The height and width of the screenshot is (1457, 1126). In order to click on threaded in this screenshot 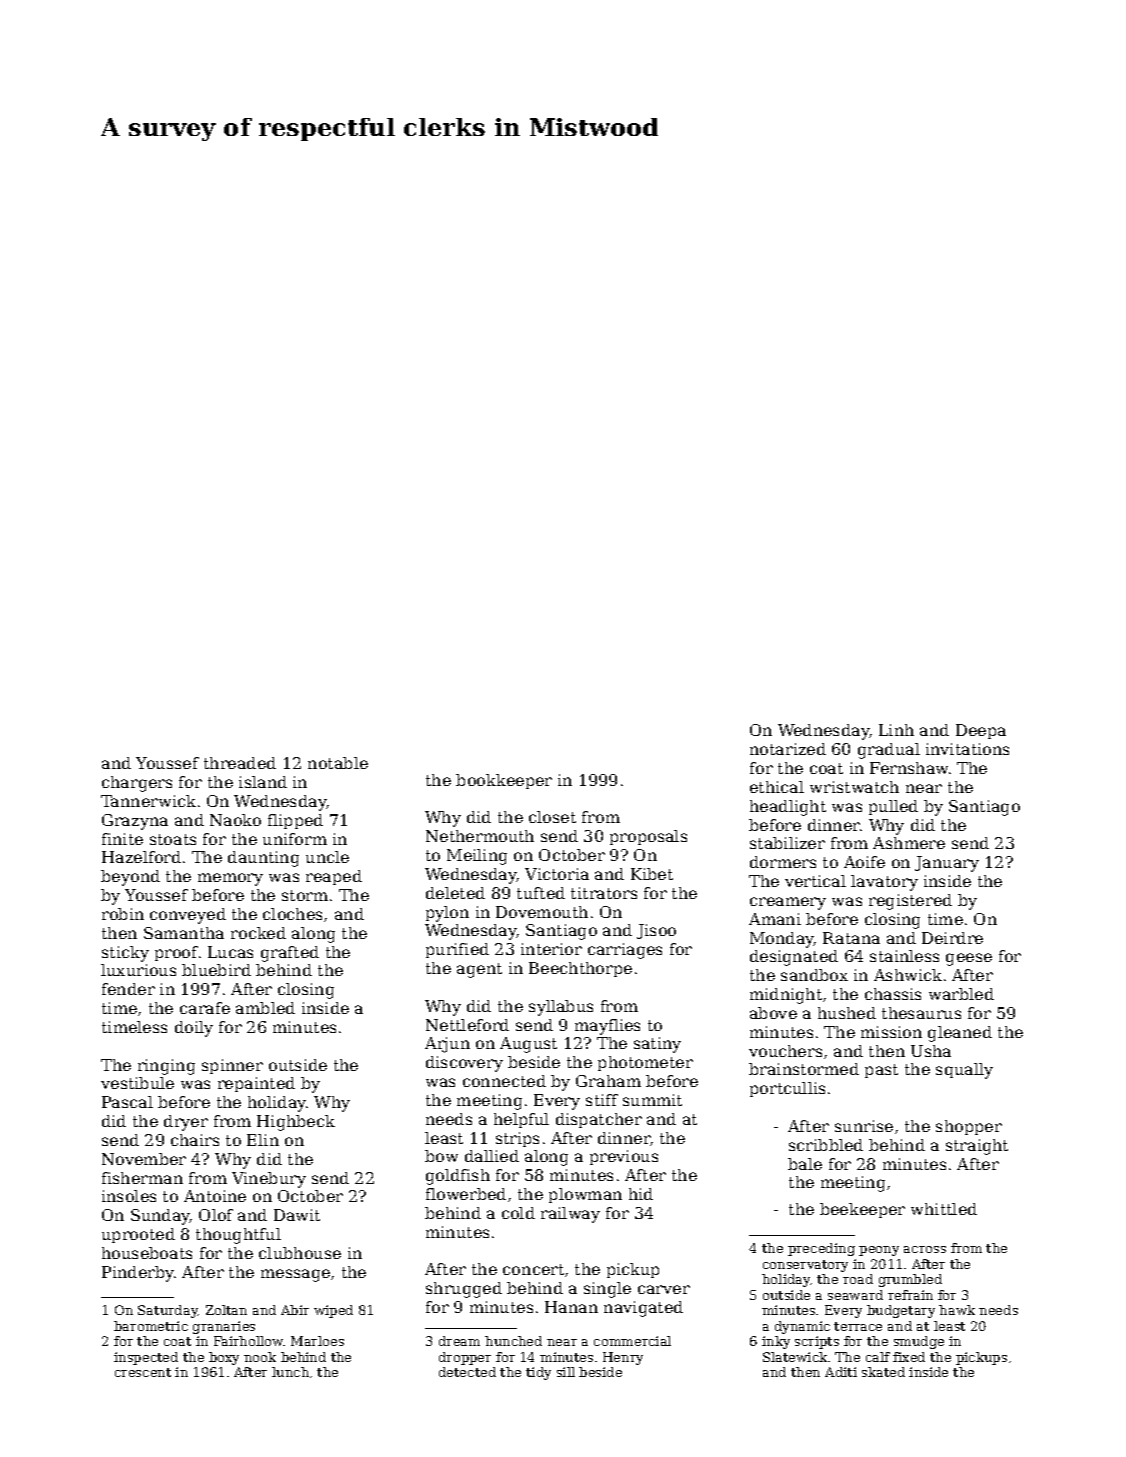, I will do `click(240, 763)`.
